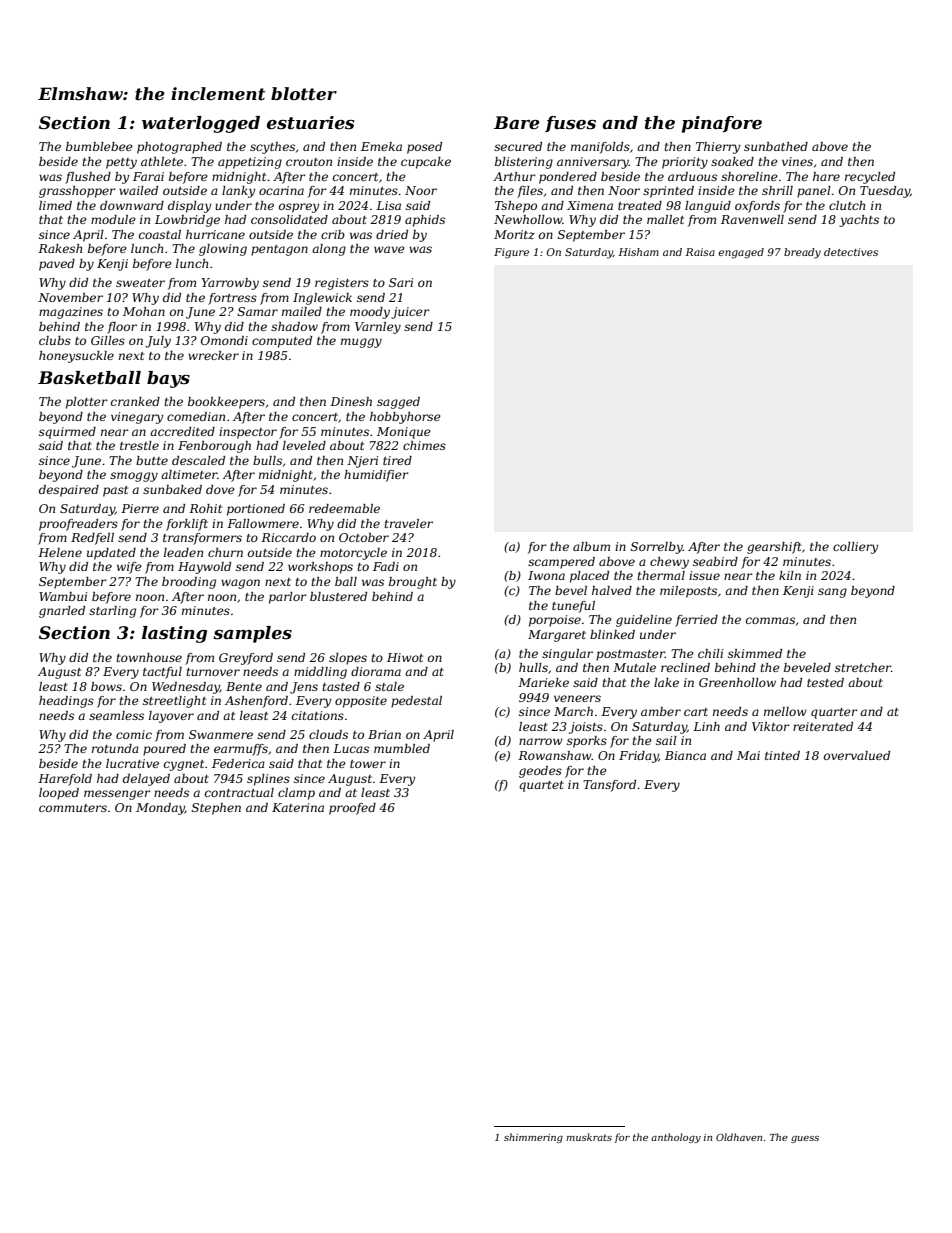  I want to click on smoggy, so click(134, 477).
